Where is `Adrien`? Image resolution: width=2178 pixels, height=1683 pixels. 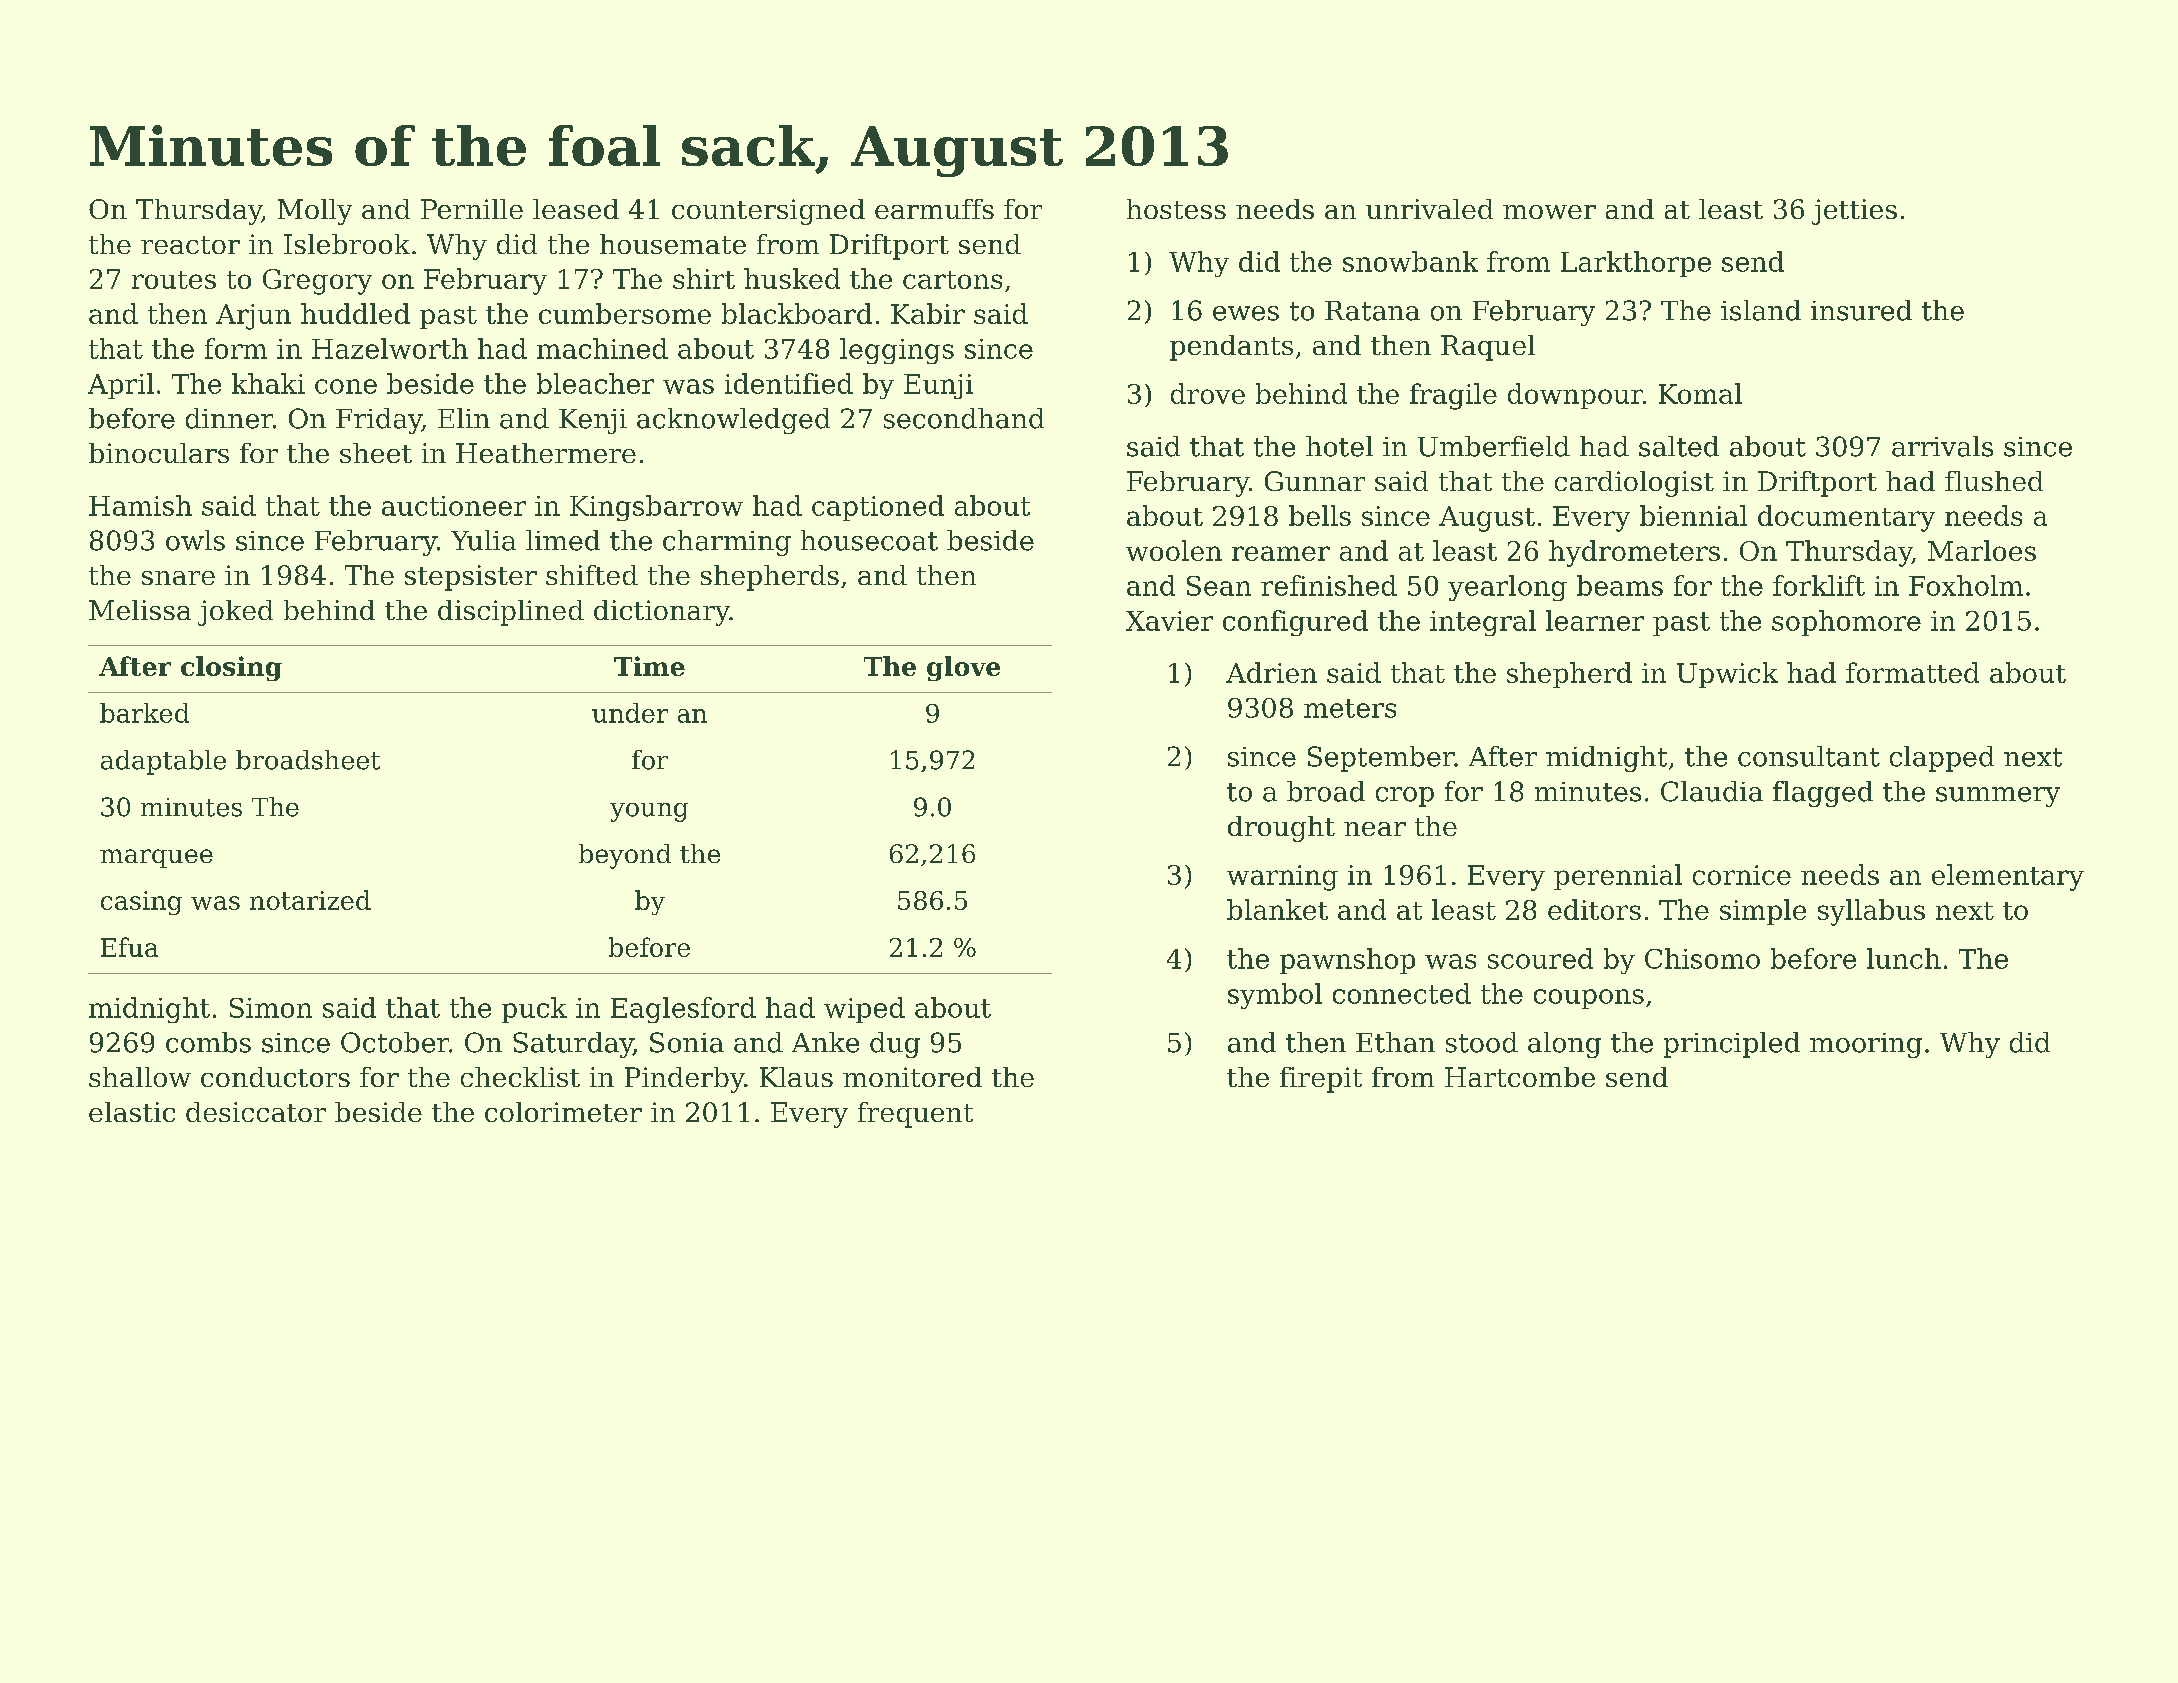
Adrien is located at coordinates (1271, 672).
